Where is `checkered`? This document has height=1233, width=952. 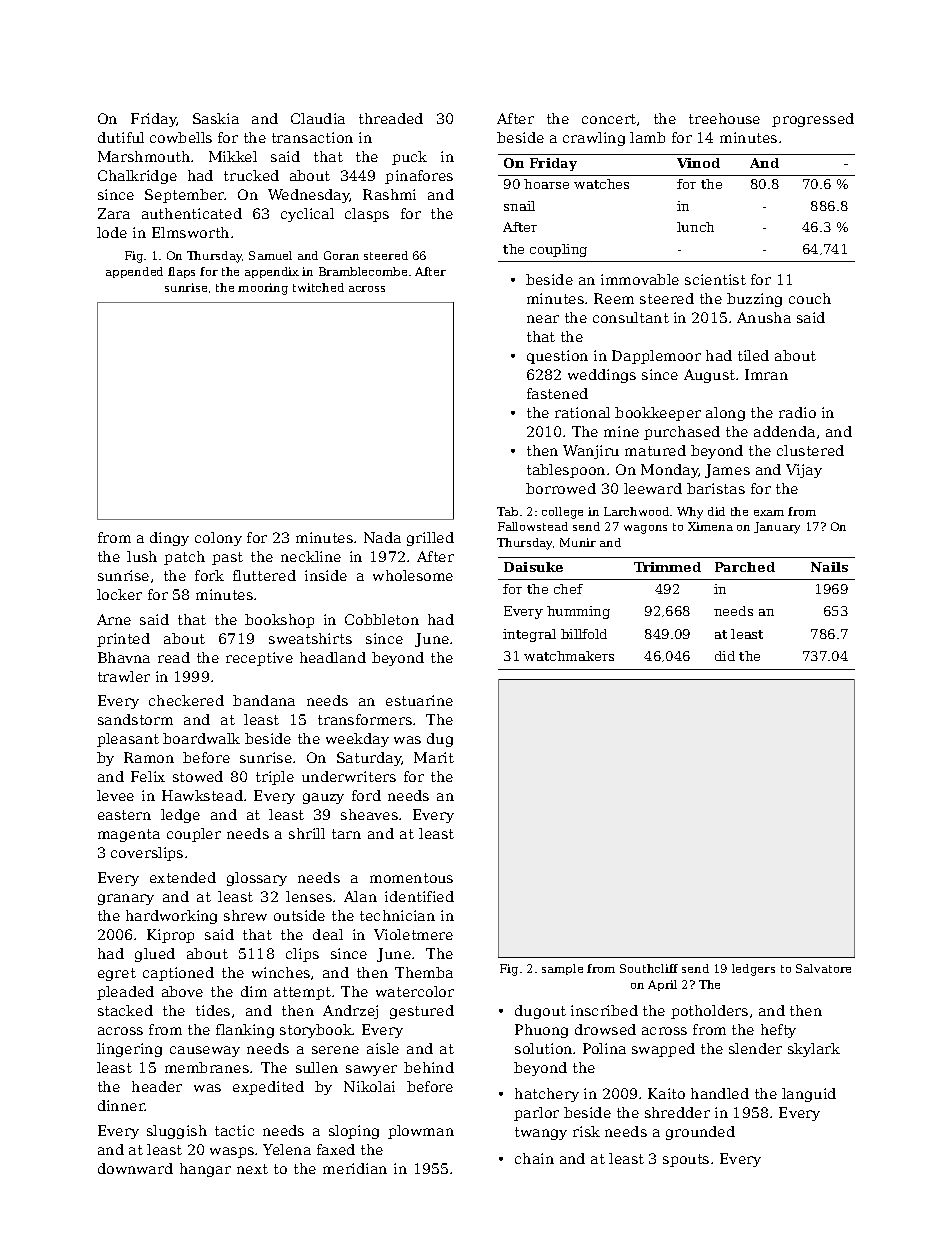
checkered is located at coordinates (186, 700).
